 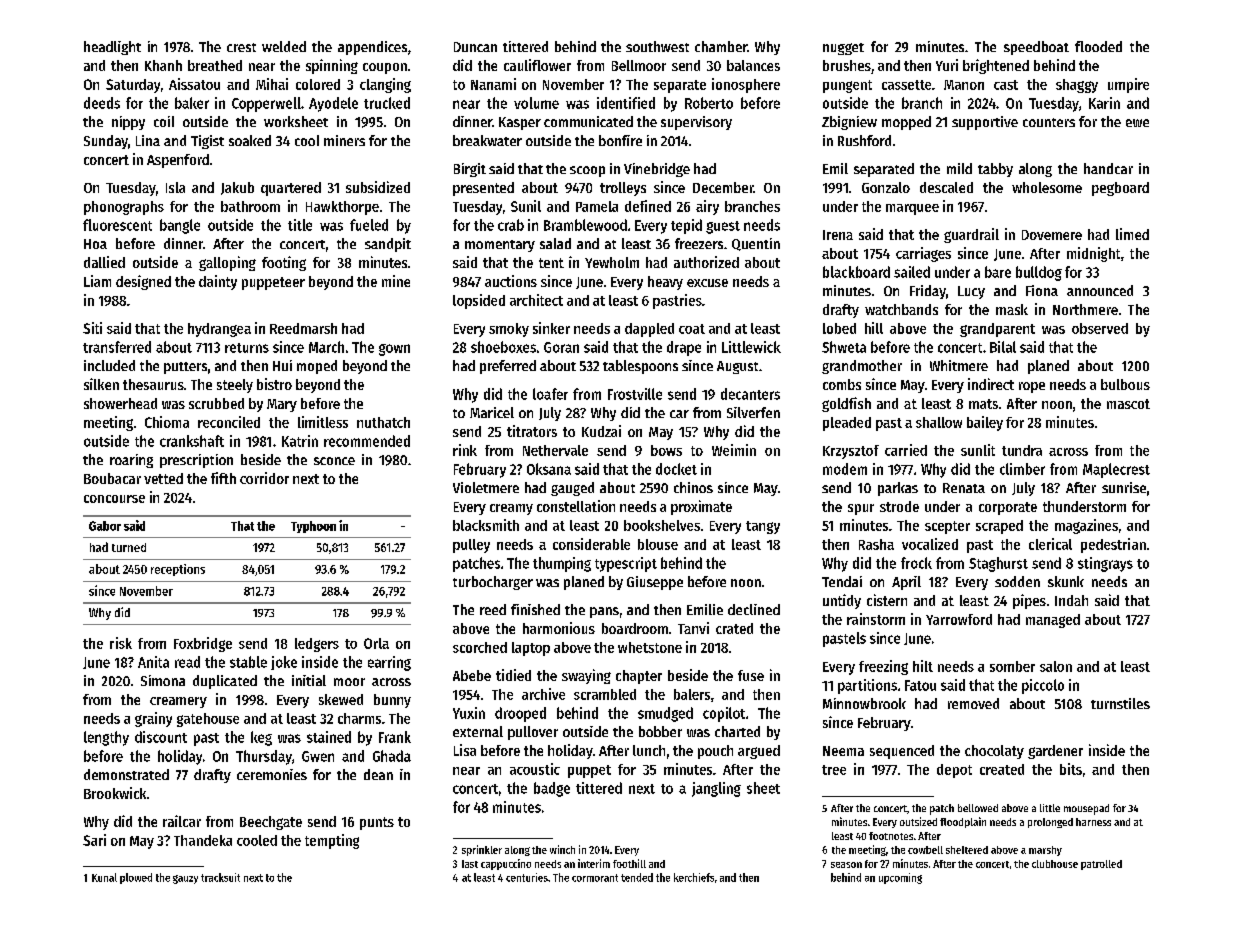 I want to click on Mihai, so click(x=272, y=84).
